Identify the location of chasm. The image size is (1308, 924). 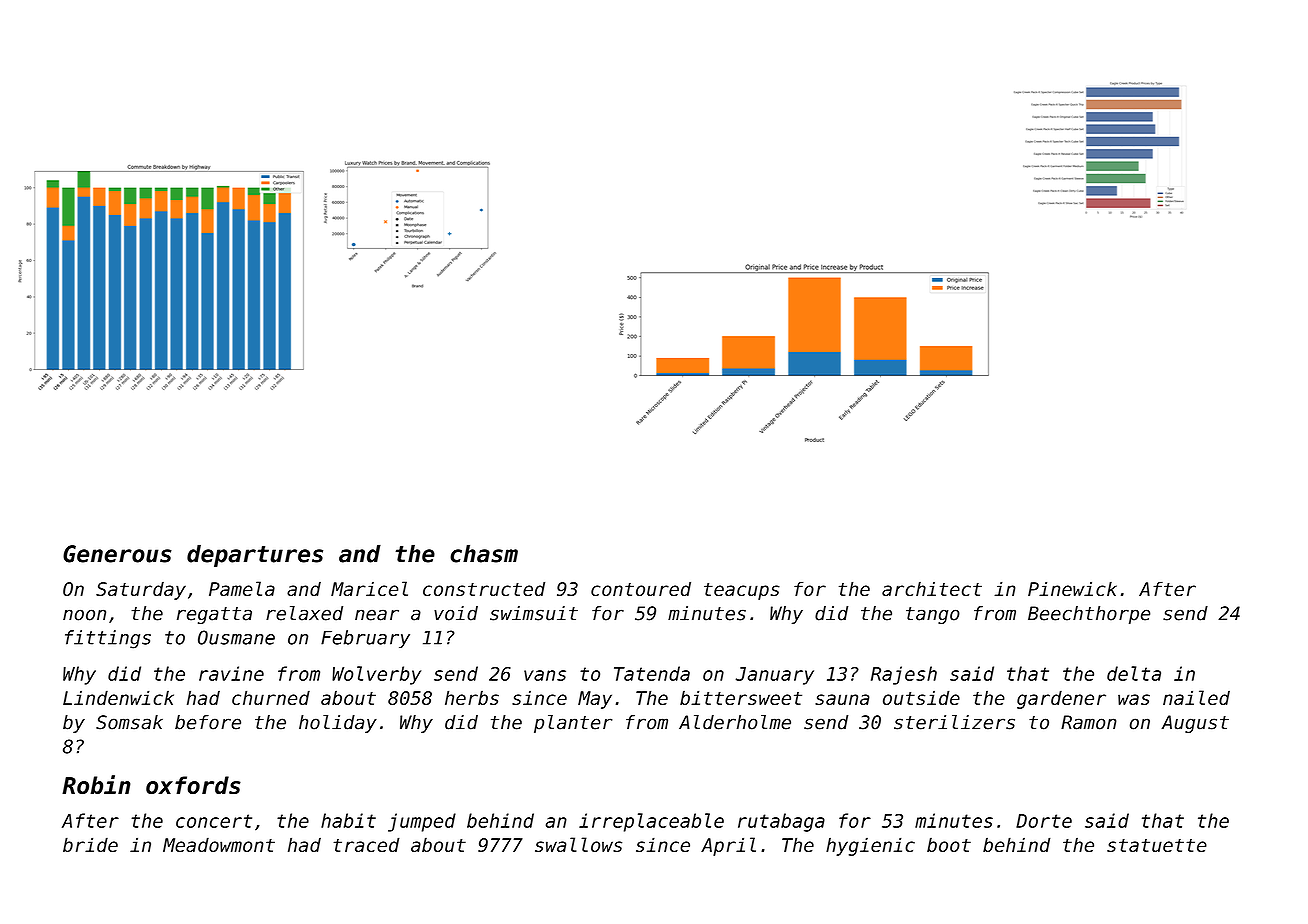
(484, 553).
